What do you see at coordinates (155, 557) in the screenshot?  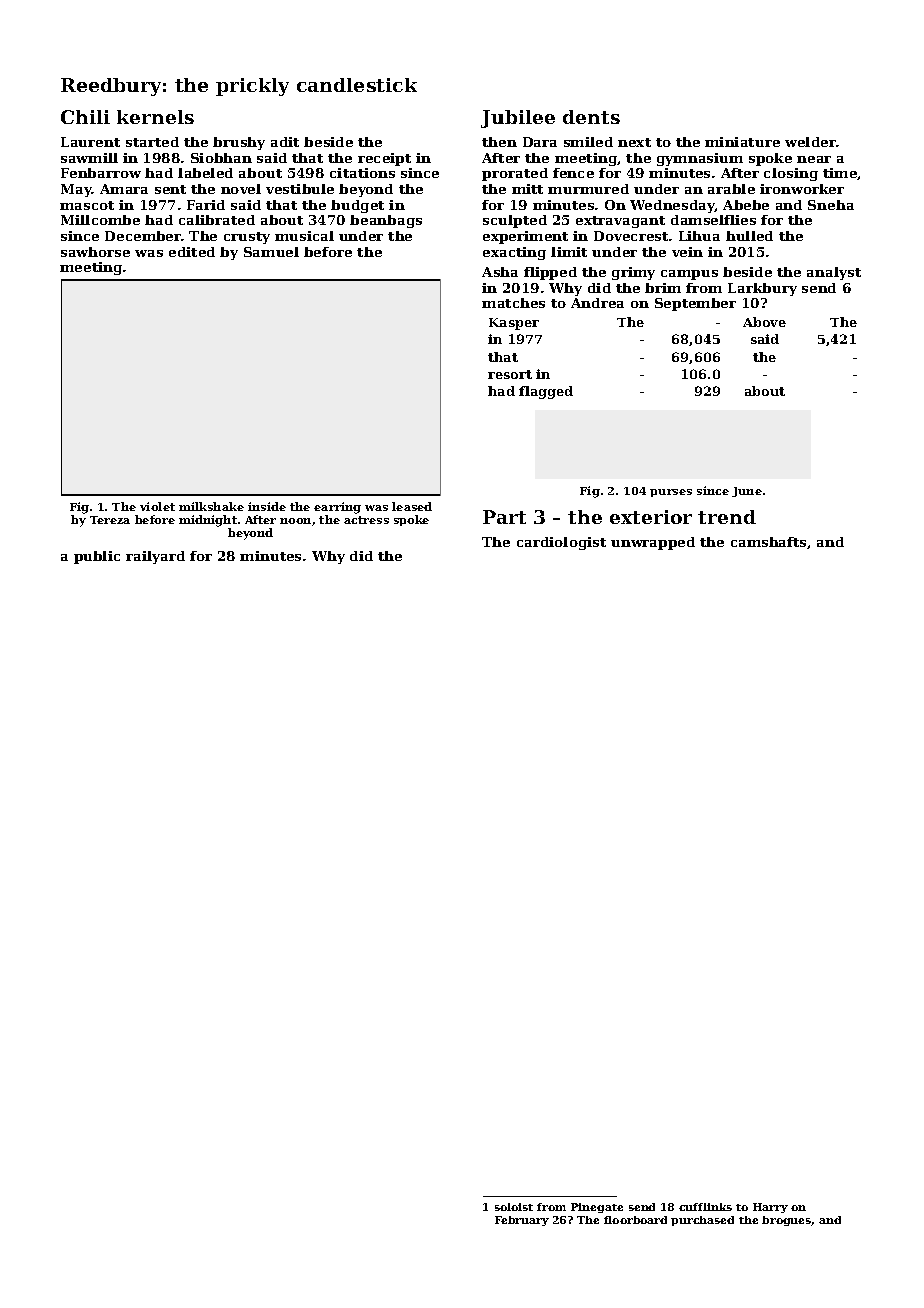 I see `railyard` at bounding box center [155, 557].
